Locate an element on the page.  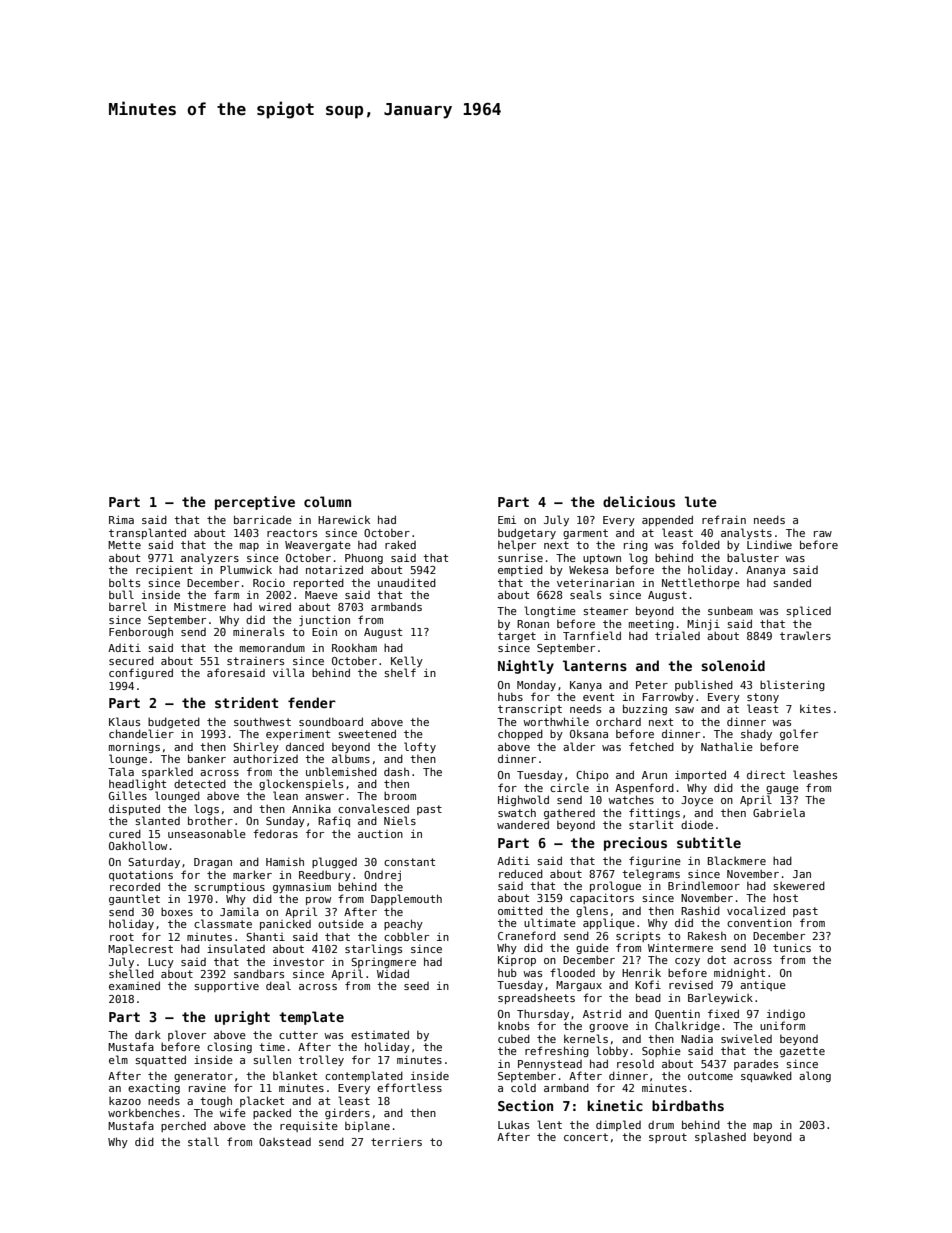
appended is located at coordinates (667, 520).
